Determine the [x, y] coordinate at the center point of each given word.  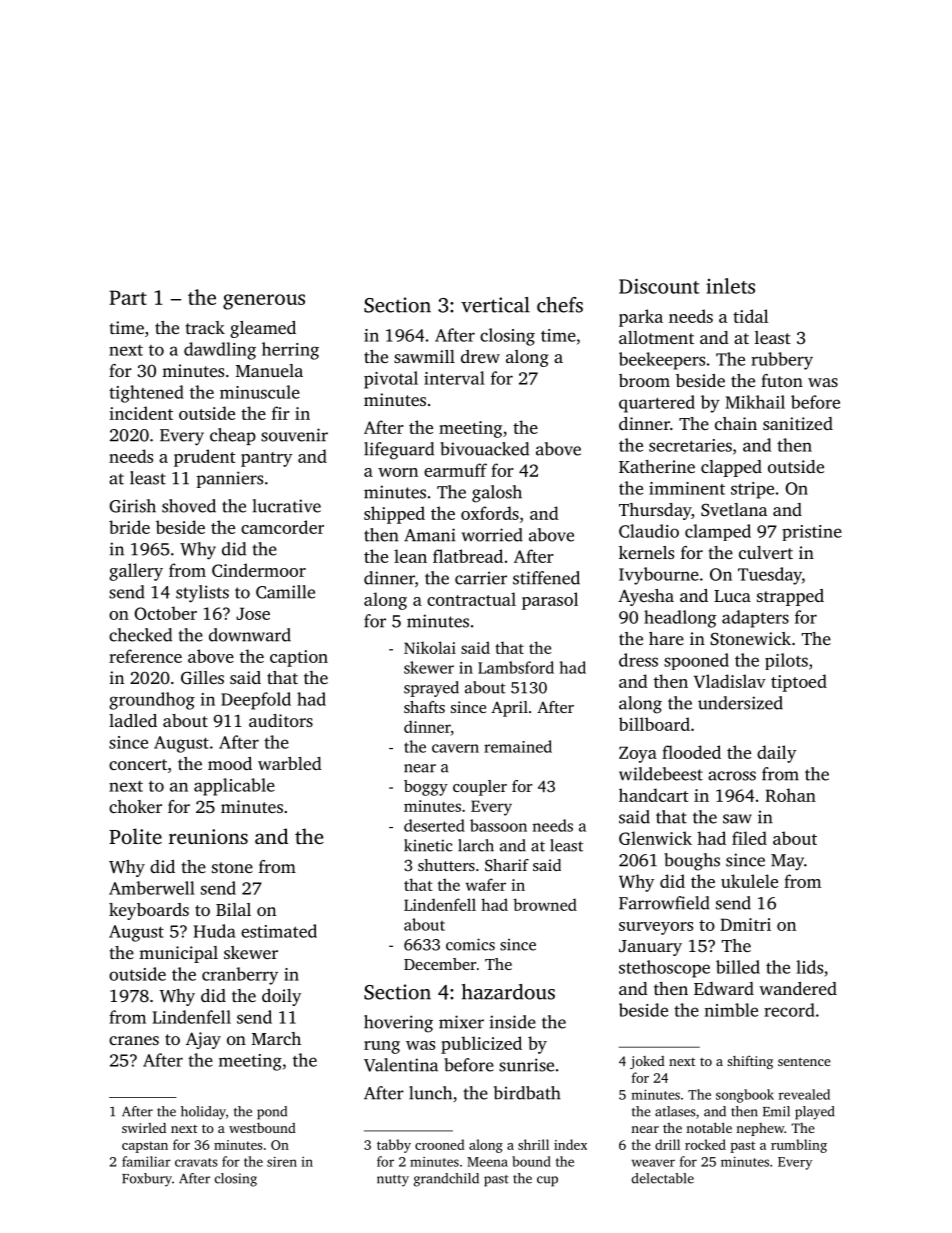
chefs [560, 305]
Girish [132, 506]
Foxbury [147, 1180]
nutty [393, 1181]
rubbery [782, 361]
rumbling [799, 1146]
